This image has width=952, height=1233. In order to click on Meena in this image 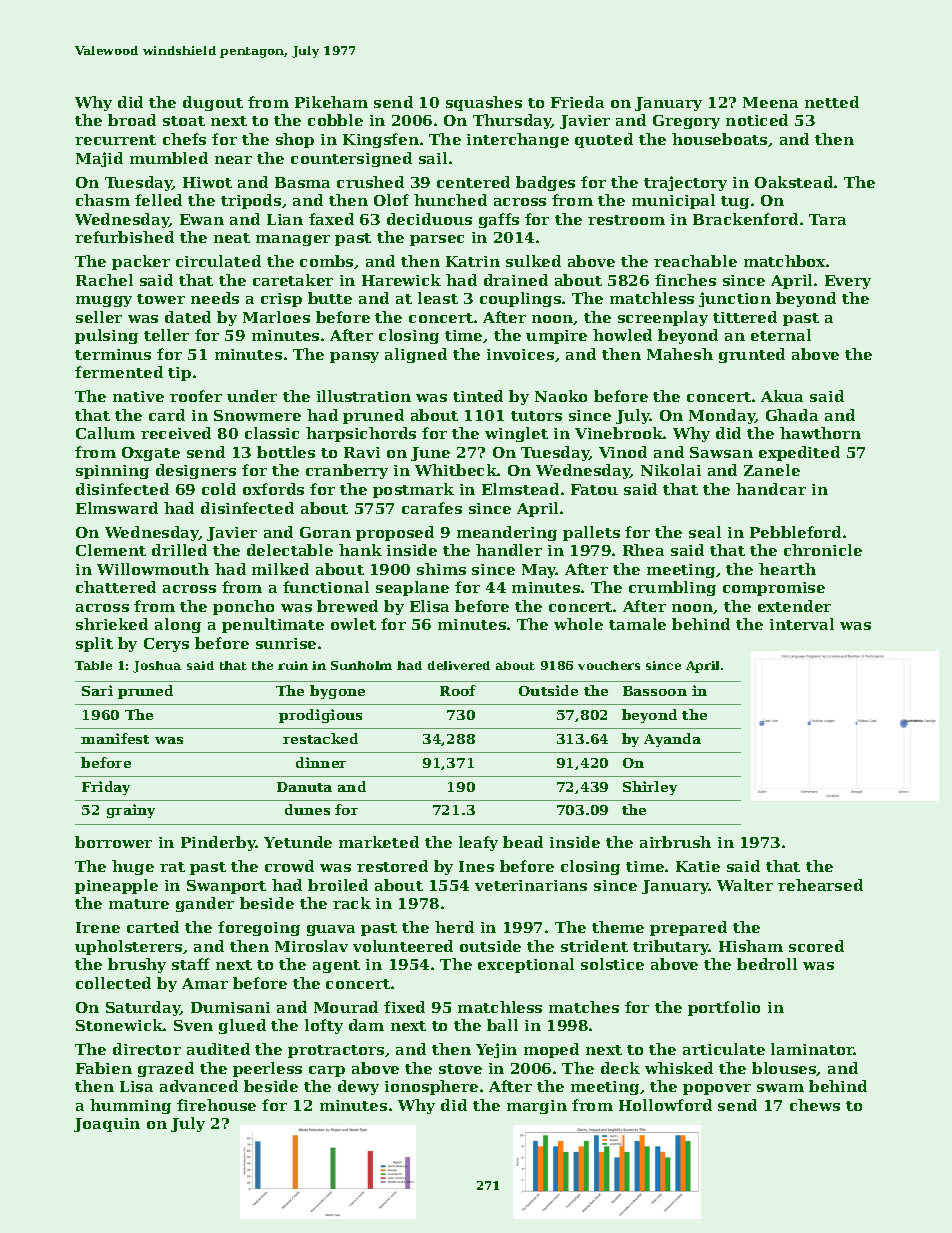, I will do `click(770, 102)`.
